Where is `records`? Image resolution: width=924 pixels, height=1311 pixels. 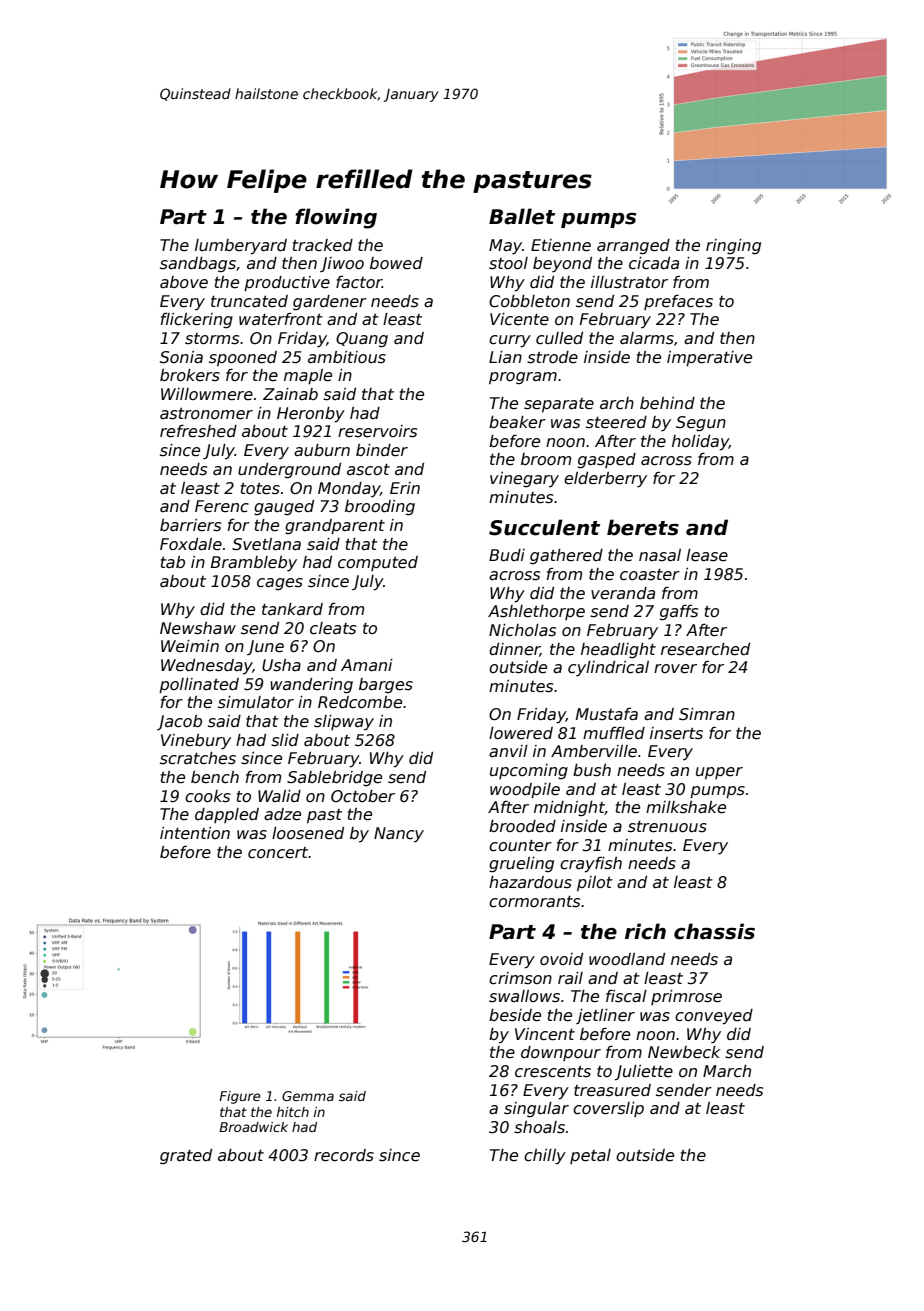
records is located at coordinates (344, 1155).
